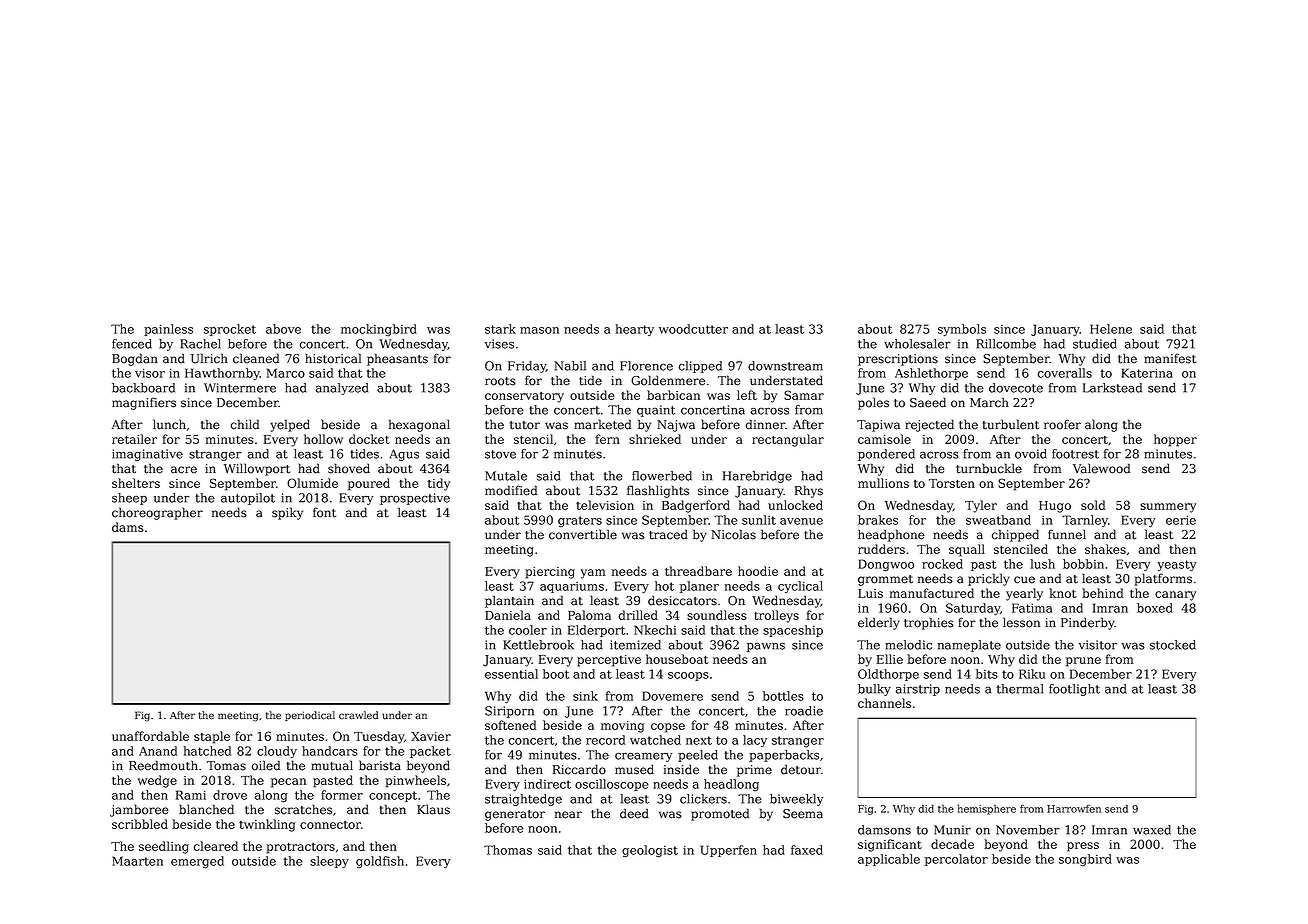  I want to click on Florence, so click(646, 366).
